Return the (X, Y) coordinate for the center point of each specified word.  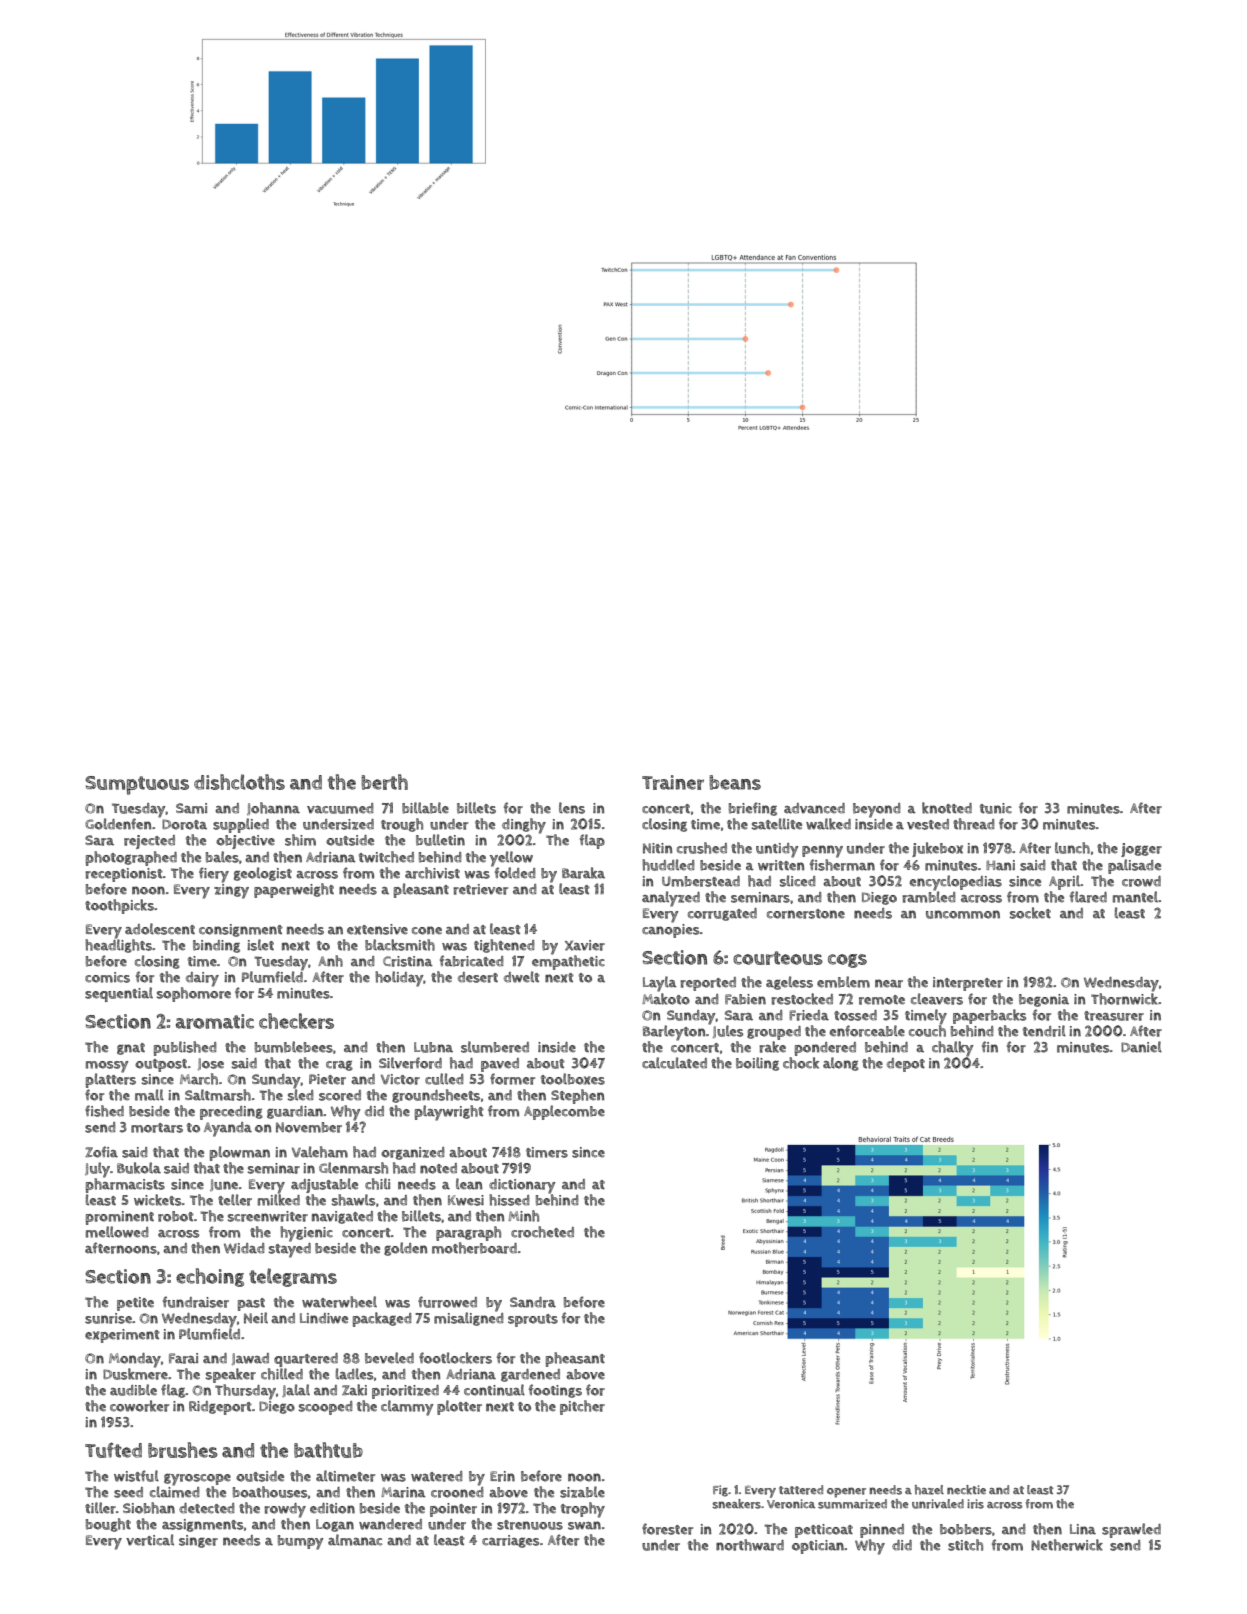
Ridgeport (220, 1408)
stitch (965, 1545)
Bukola (139, 1168)
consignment (241, 930)
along (841, 1064)
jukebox (937, 849)
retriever (480, 889)
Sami (191, 808)
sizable (582, 1492)
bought (108, 1525)
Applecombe (564, 1112)
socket (1030, 913)
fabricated (472, 961)
